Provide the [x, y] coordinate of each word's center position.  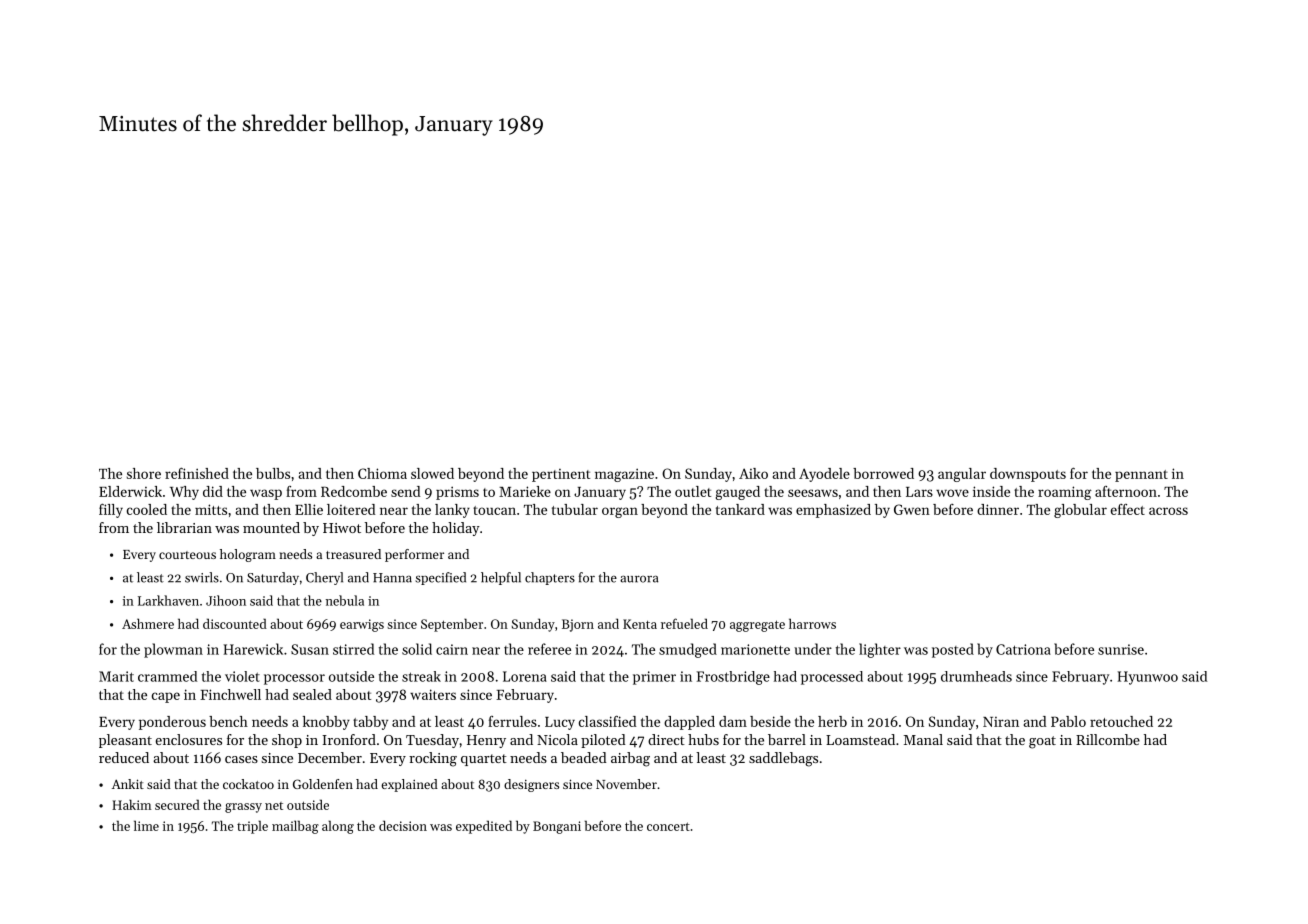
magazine [624, 475]
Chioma [382, 473]
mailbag [295, 827]
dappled [689, 723]
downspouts [1028, 475]
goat [1042, 742]
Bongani [557, 827]
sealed [312, 694]
